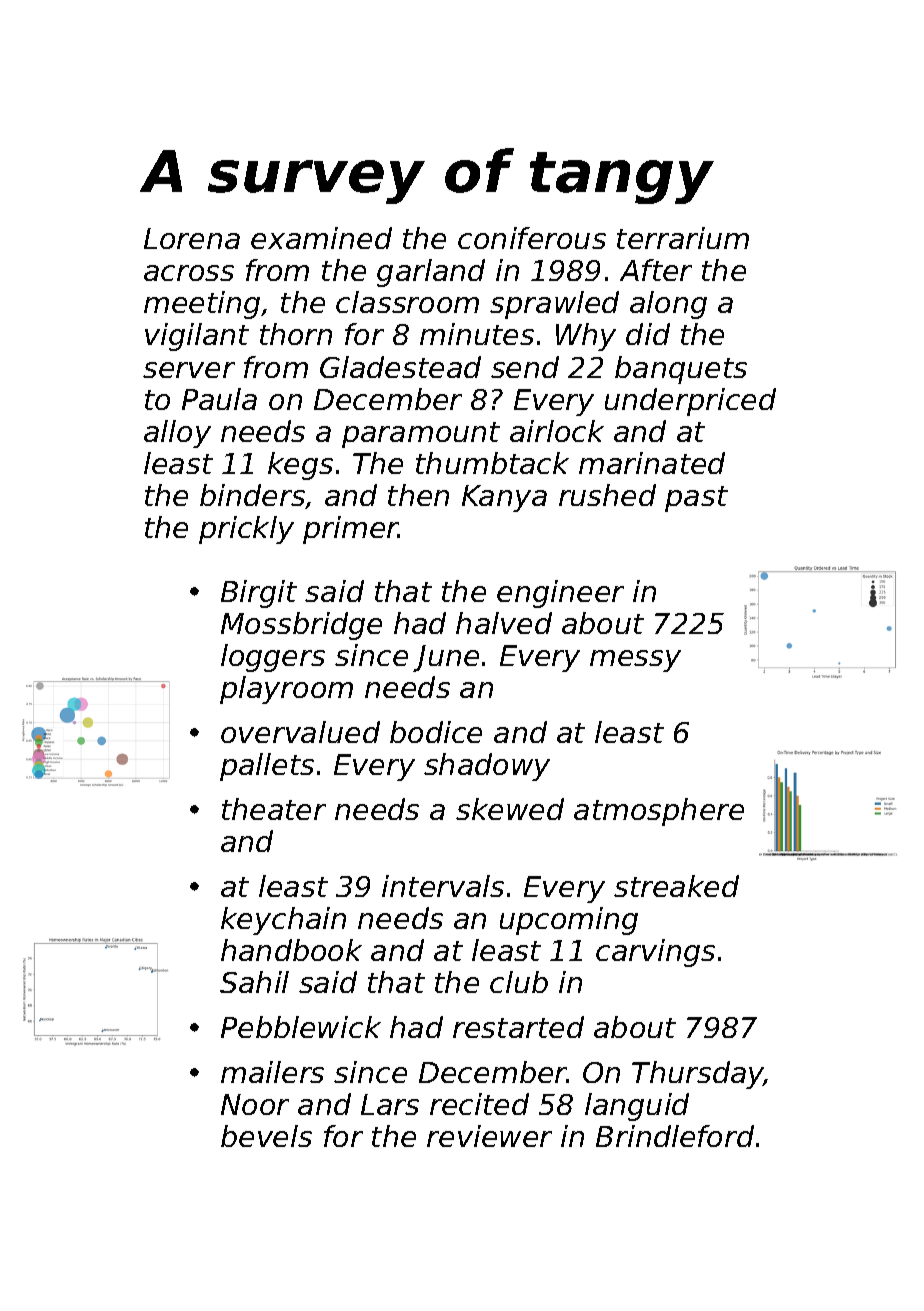 The height and width of the screenshot is (1311, 924). What do you see at coordinates (696, 499) in the screenshot?
I see `past` at bounding box center [696, 499].
